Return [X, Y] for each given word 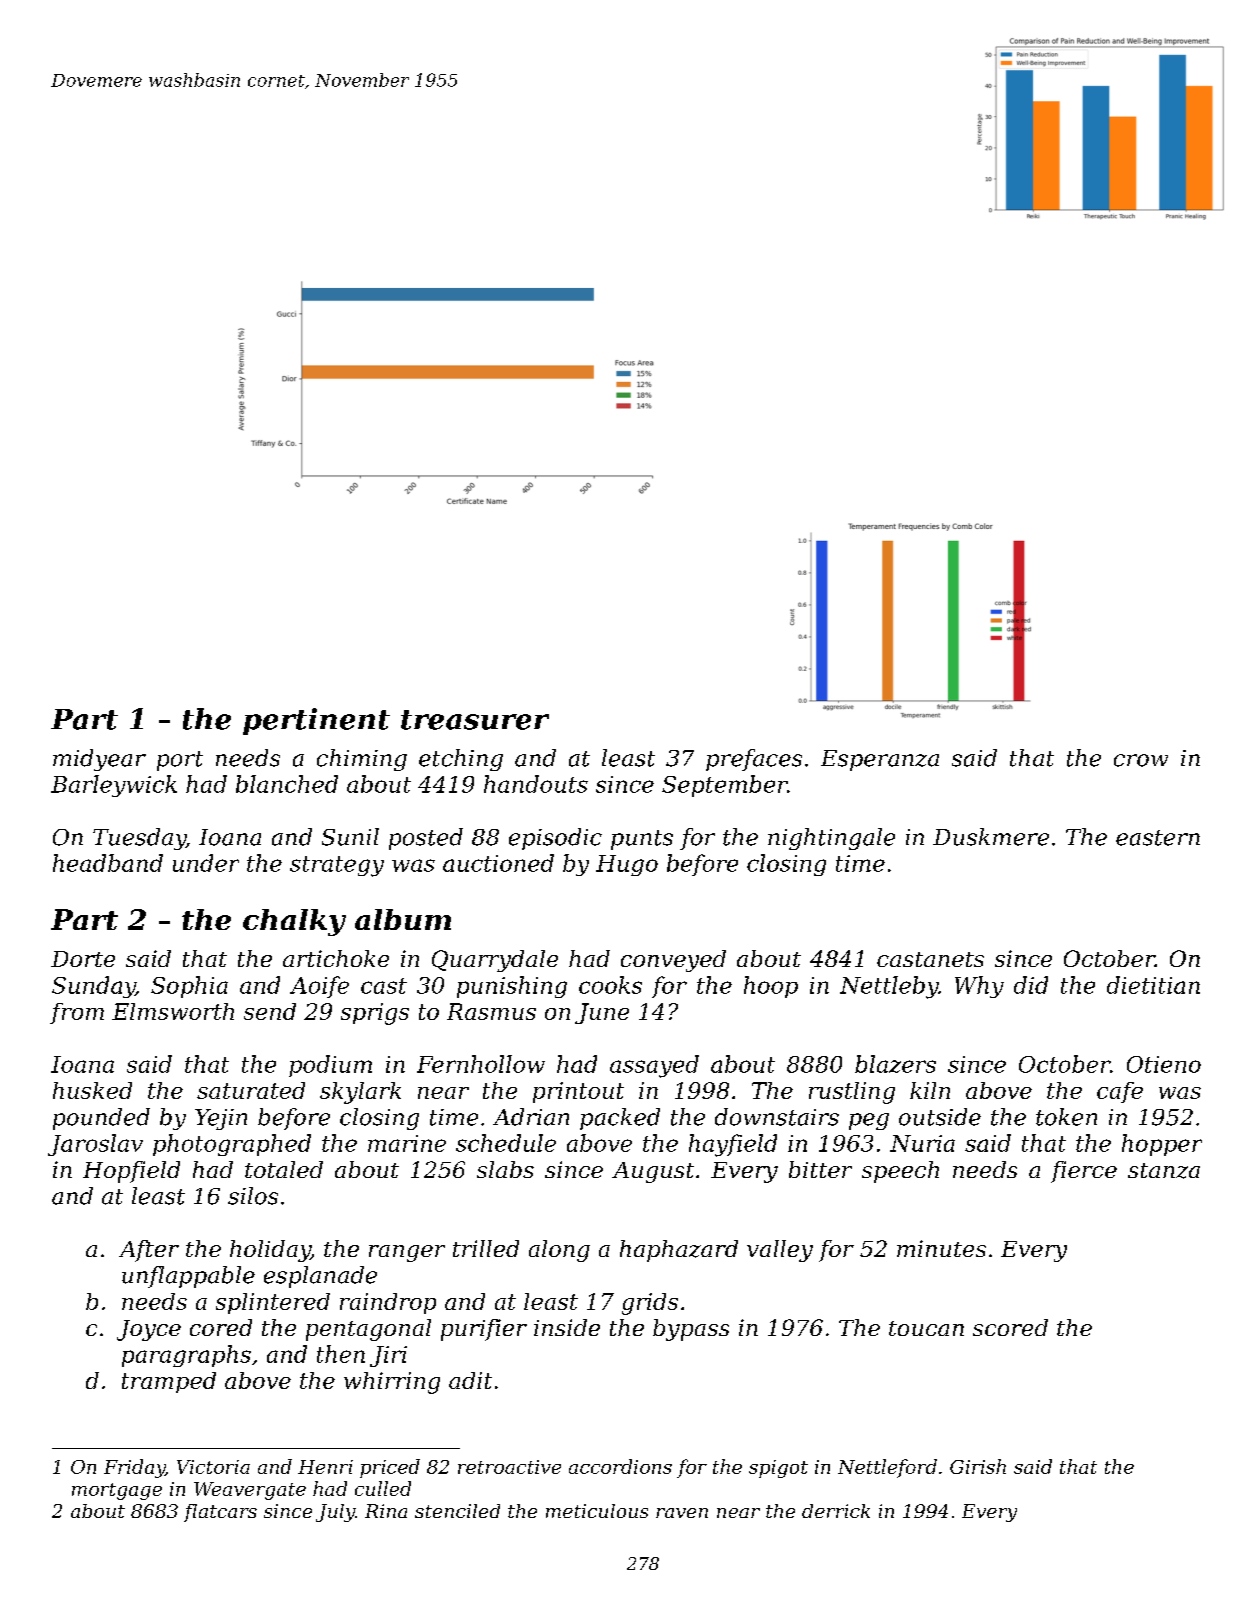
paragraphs [186, 1356]
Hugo [627, 865]
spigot [778, 1469]
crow [1141, 760]
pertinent [316, 721]
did [1031, 985]
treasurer [475, 720]
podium [330, 1066]
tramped [169, 1382]
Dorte [83, 959]
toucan [926, 1328]
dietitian [1153, 985]
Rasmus [491, 1011]
